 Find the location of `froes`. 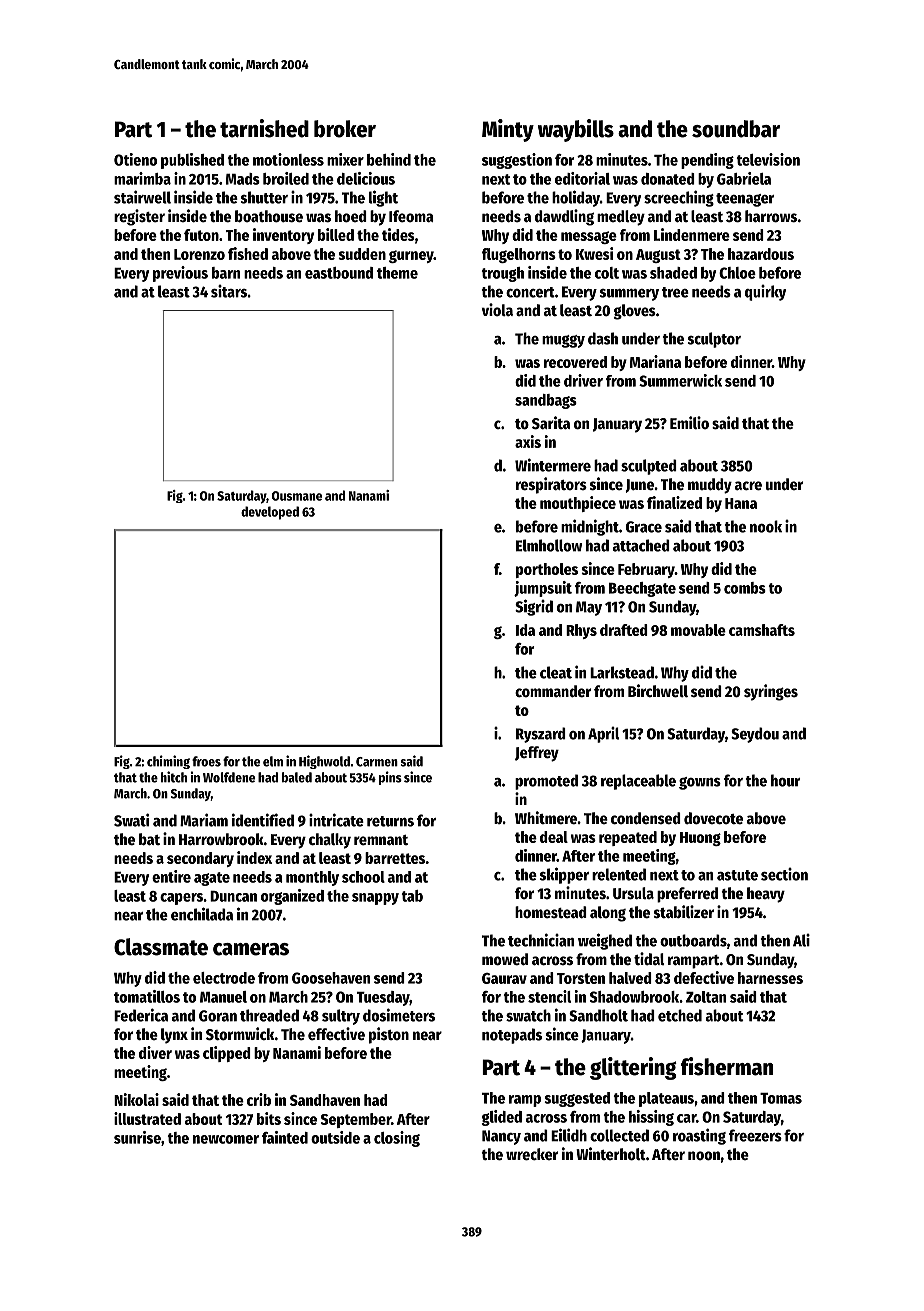

froes is located at coordinates (206, 761).
